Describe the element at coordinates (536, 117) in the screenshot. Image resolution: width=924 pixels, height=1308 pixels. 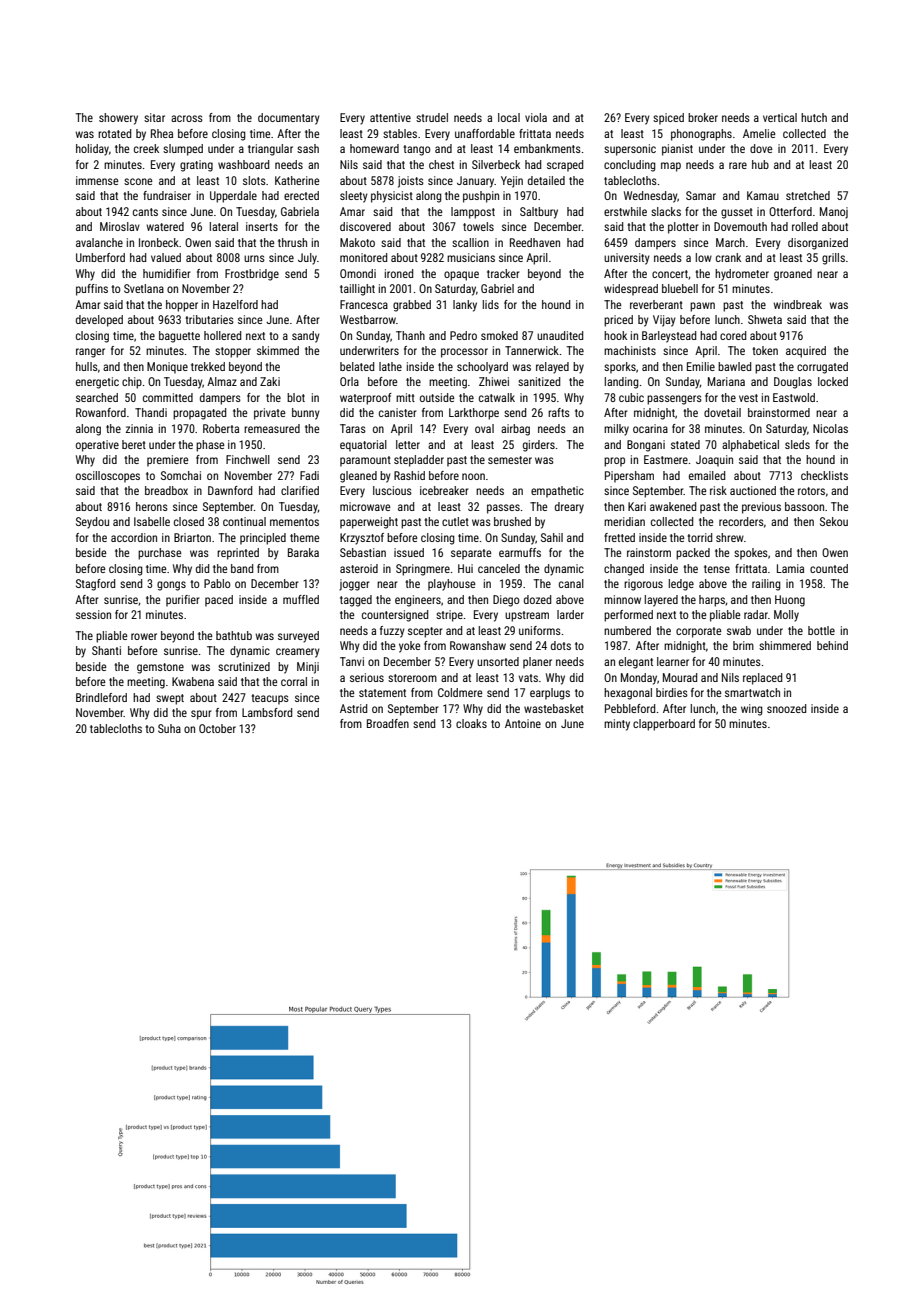
I see `viola` at that location.
